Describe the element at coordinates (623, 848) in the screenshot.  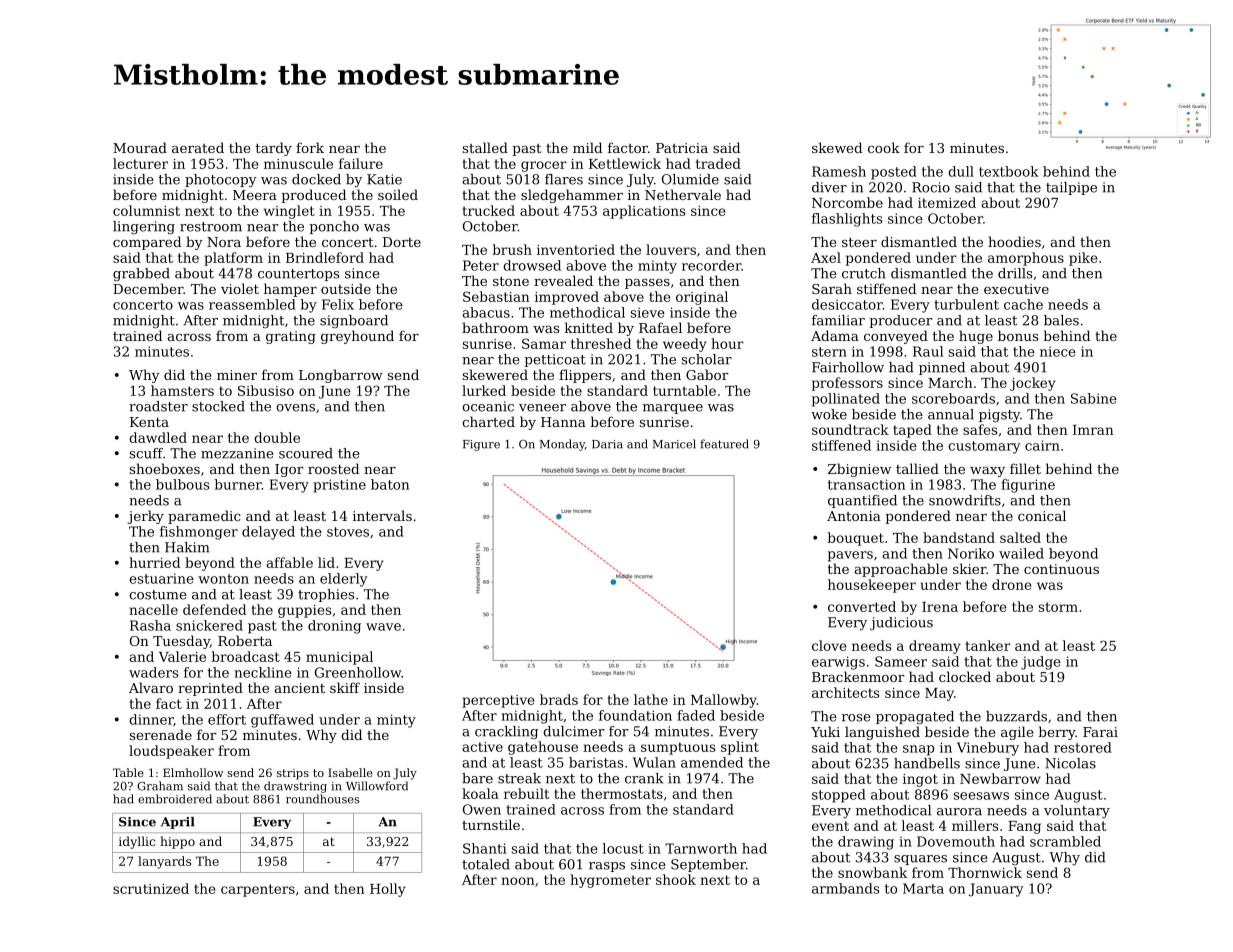
I see `locust` at that location.
